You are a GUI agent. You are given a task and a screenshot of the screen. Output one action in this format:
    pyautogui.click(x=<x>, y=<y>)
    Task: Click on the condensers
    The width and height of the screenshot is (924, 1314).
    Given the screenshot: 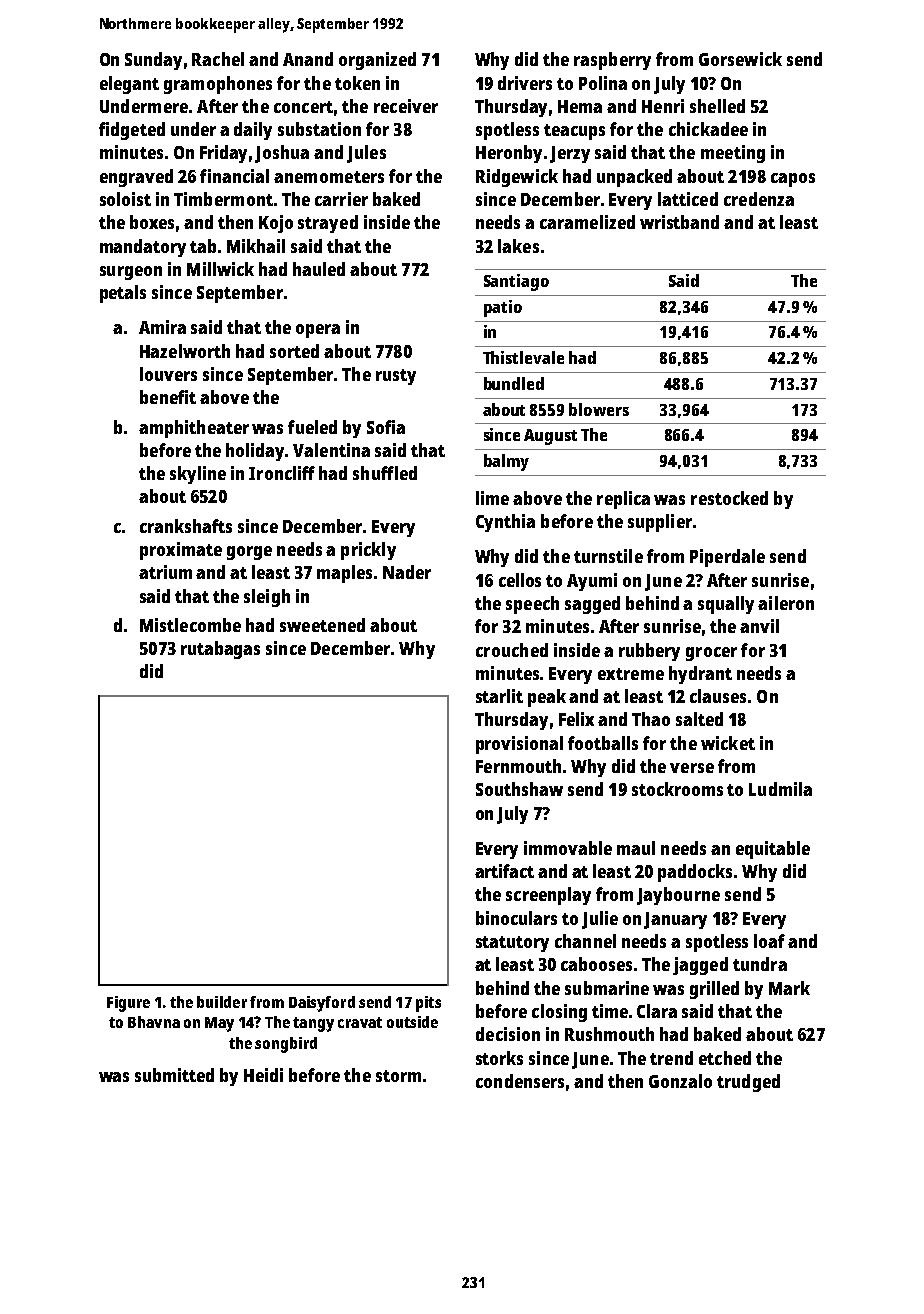 What is the action you would take?
    pyautogui.click(x=520, y=1081)
